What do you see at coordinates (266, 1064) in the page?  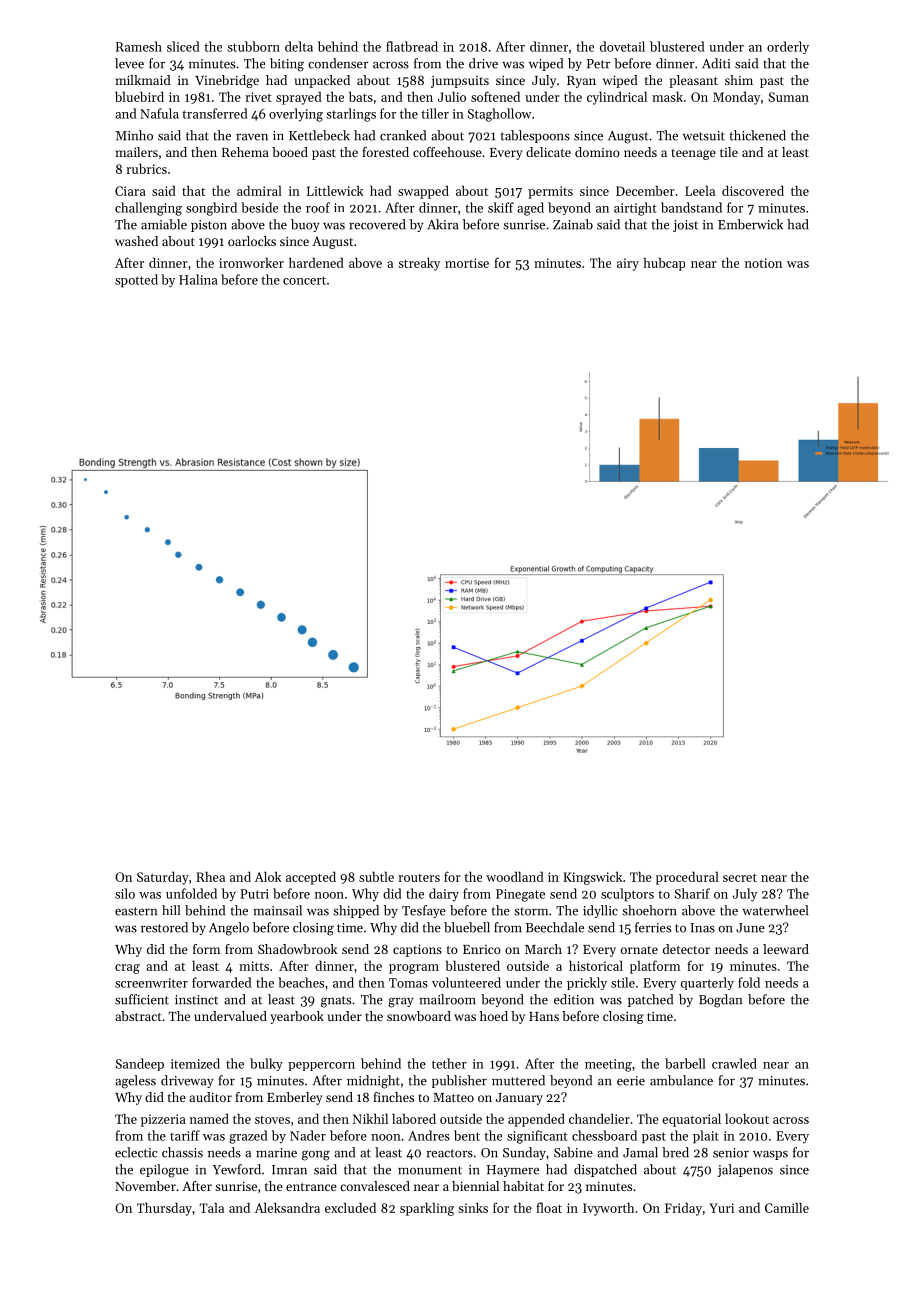 I see `bulky` at bounding box center [266, 1064].
